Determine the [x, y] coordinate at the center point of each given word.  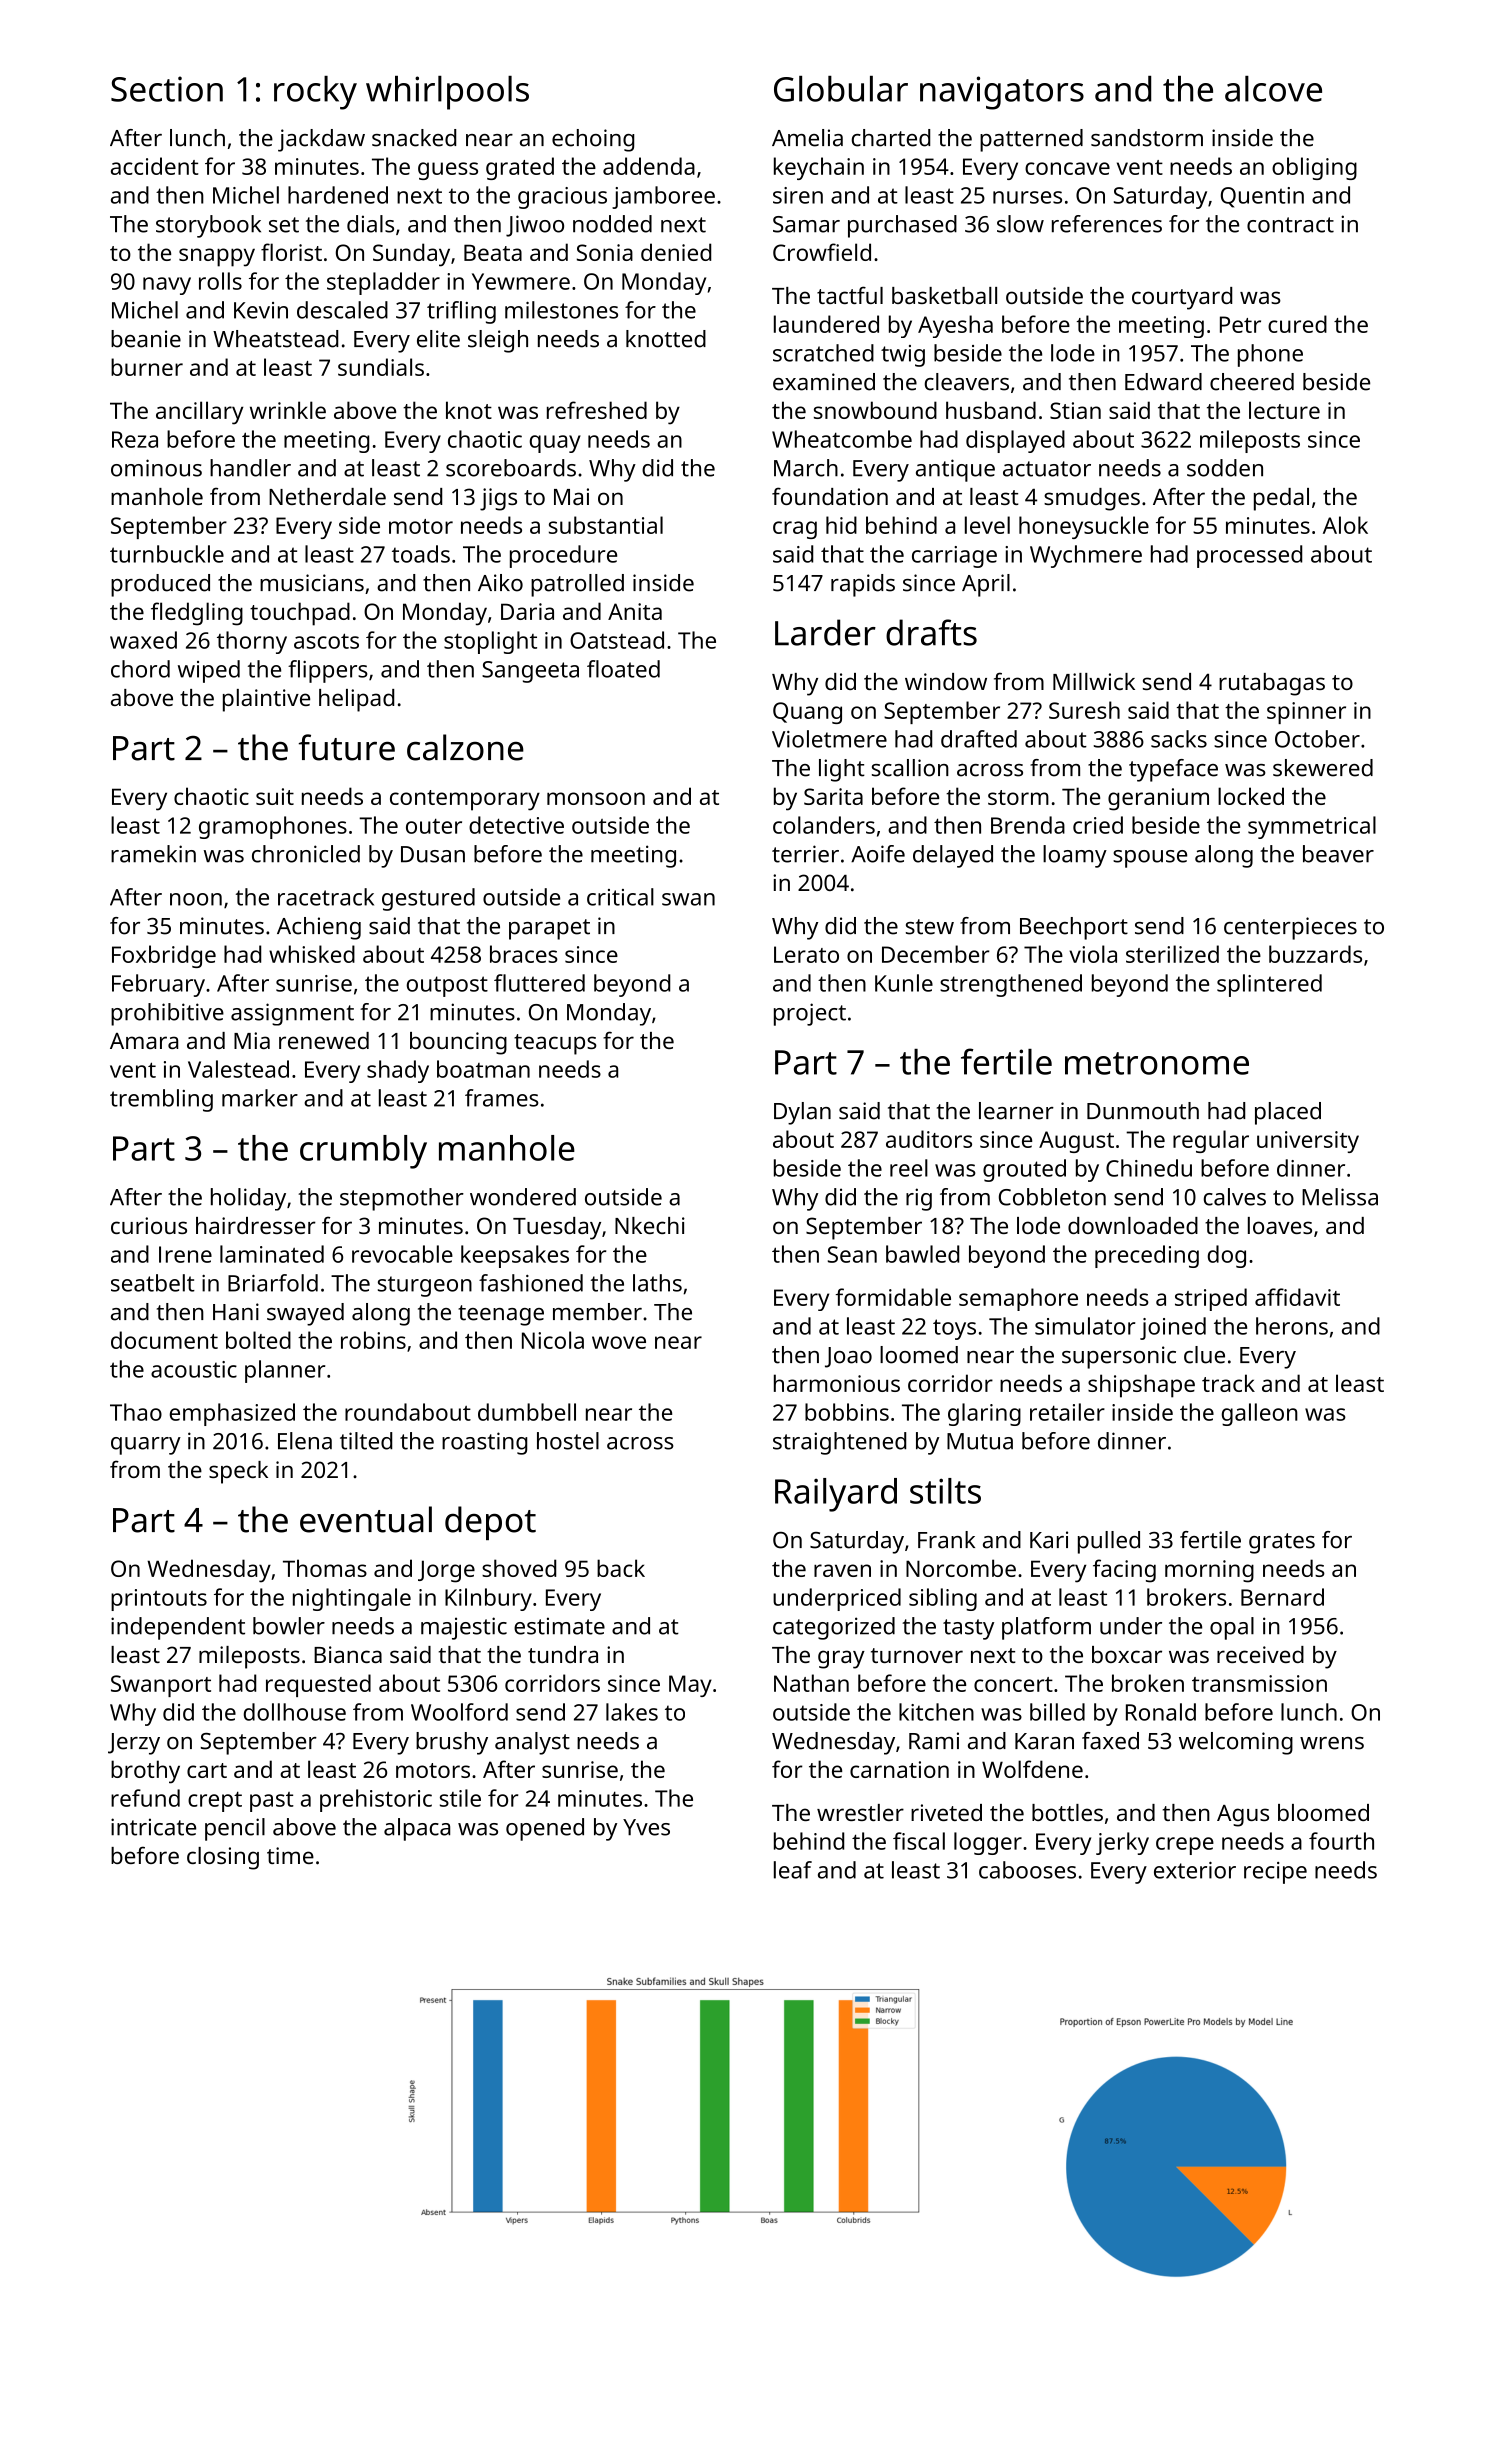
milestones [561, 310]
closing [223, 1858]
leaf [793, 1870]
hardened [338, 195]
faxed [1110, 1741]
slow [1020, 224]
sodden [1225, 468]
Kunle [904, 983]
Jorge [446, 1571]
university [1308, 1142]
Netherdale [327, 496]
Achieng [319, 928]
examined [824, 382]
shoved [519, 1568]
